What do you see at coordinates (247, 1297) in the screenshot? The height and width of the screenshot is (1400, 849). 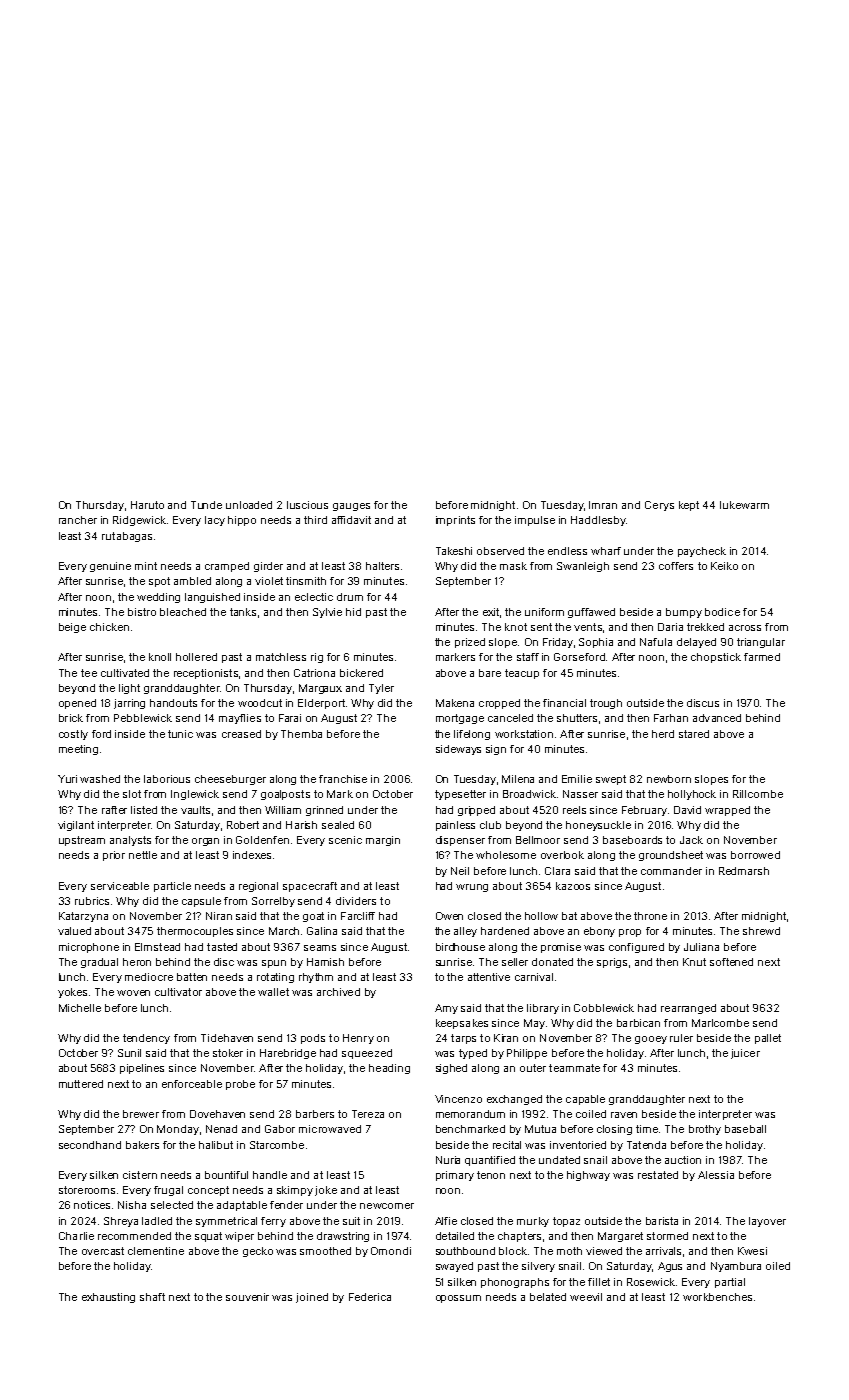 I see `souvenir` at bounding box center [247, 1297].
